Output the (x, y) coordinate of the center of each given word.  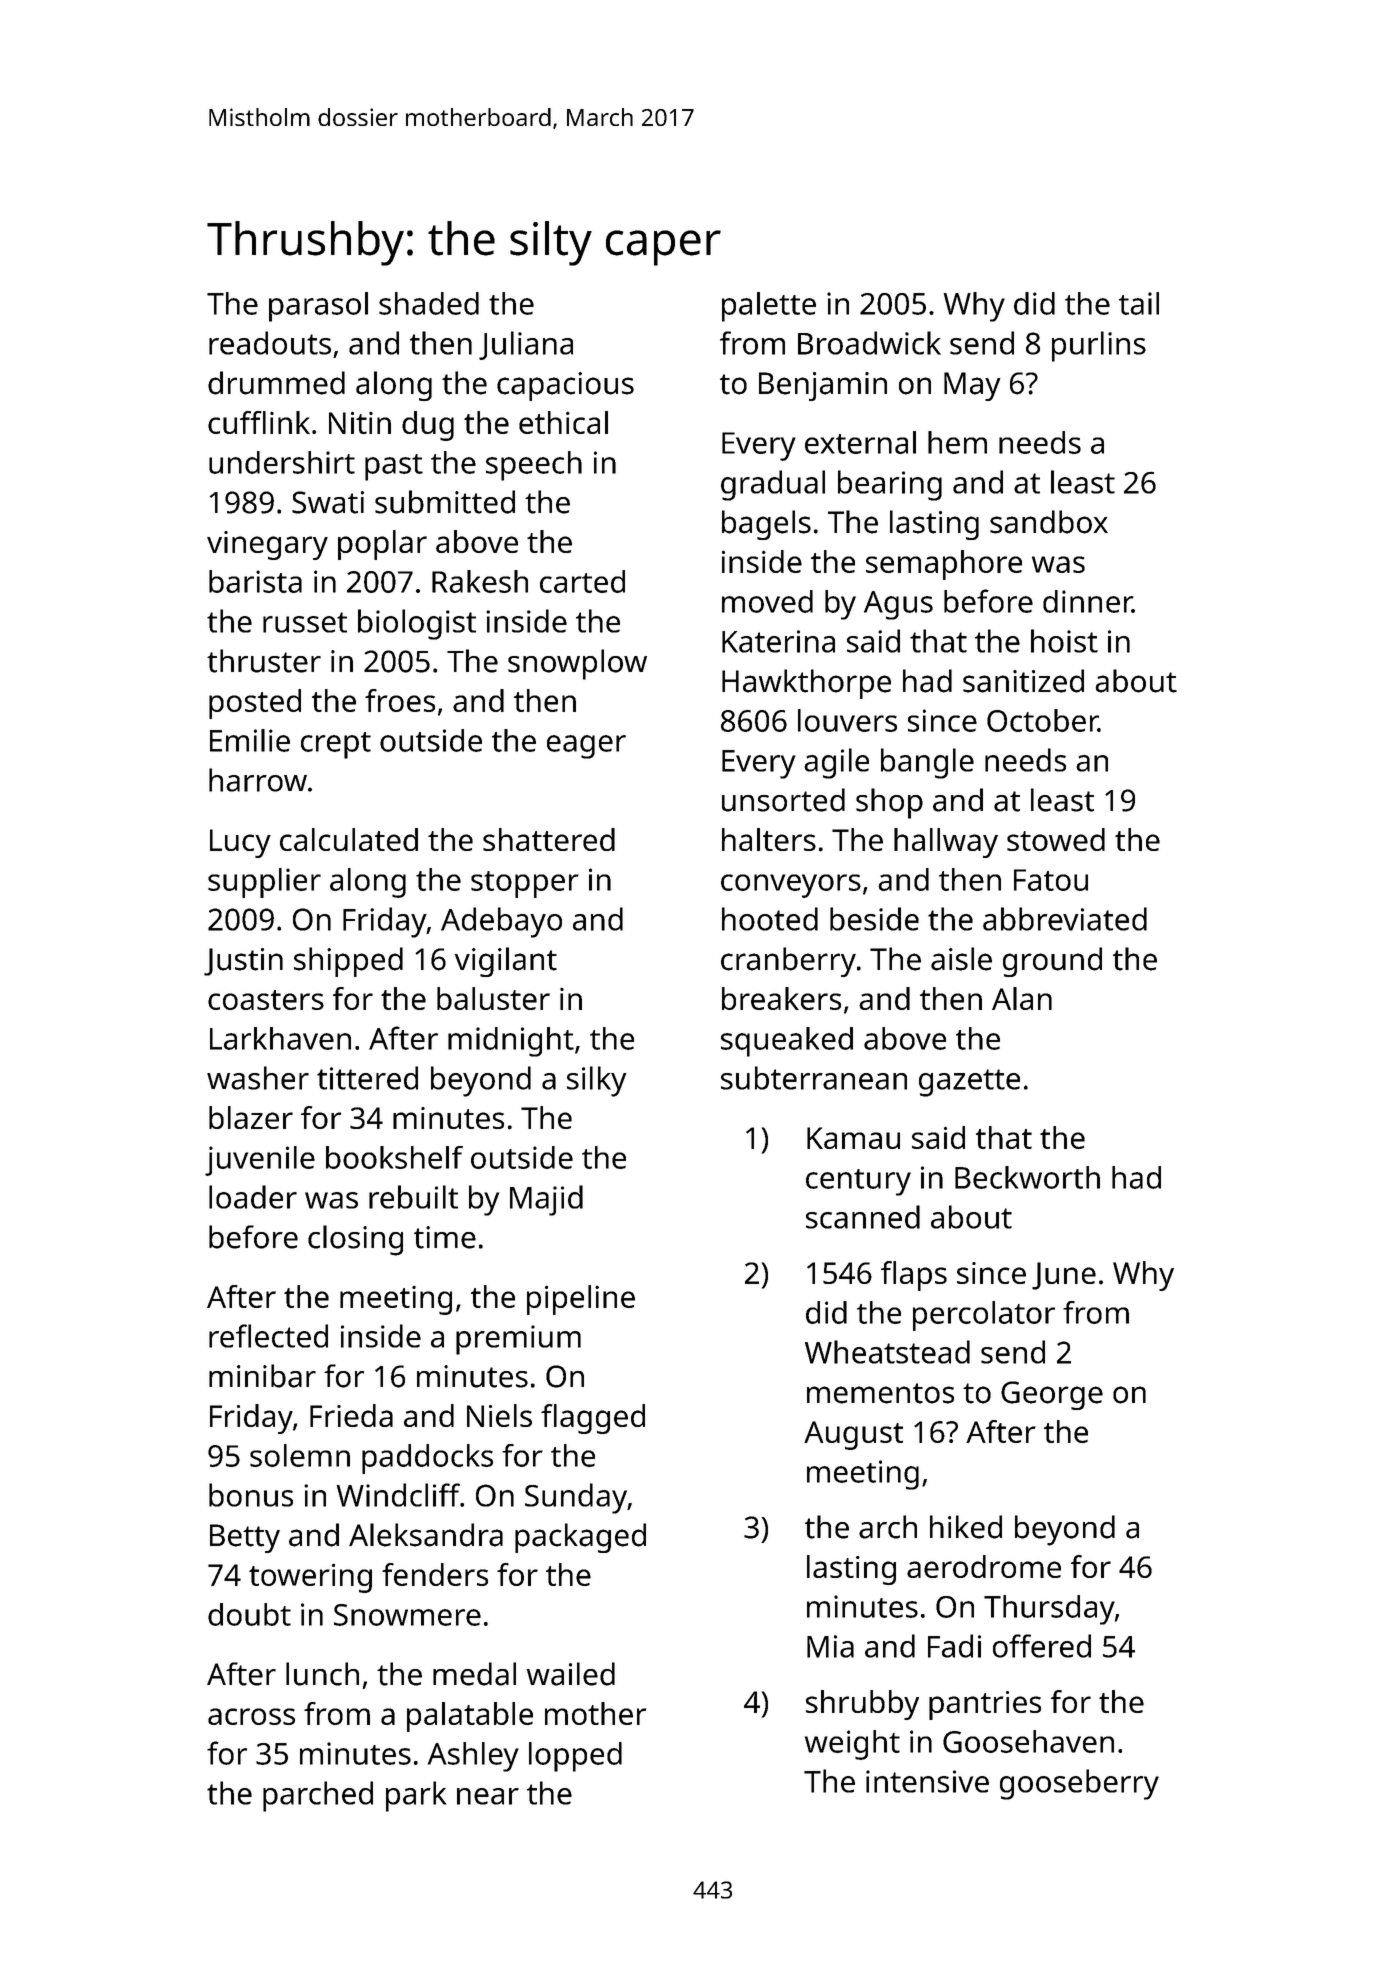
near (488, 1796)
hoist (1064, 641)
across (251, 1716)
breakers (781, 998)
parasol (318, 307)
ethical (563, 422)
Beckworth (1027, 1177)
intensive (927, 1781)
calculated (349, 839)
